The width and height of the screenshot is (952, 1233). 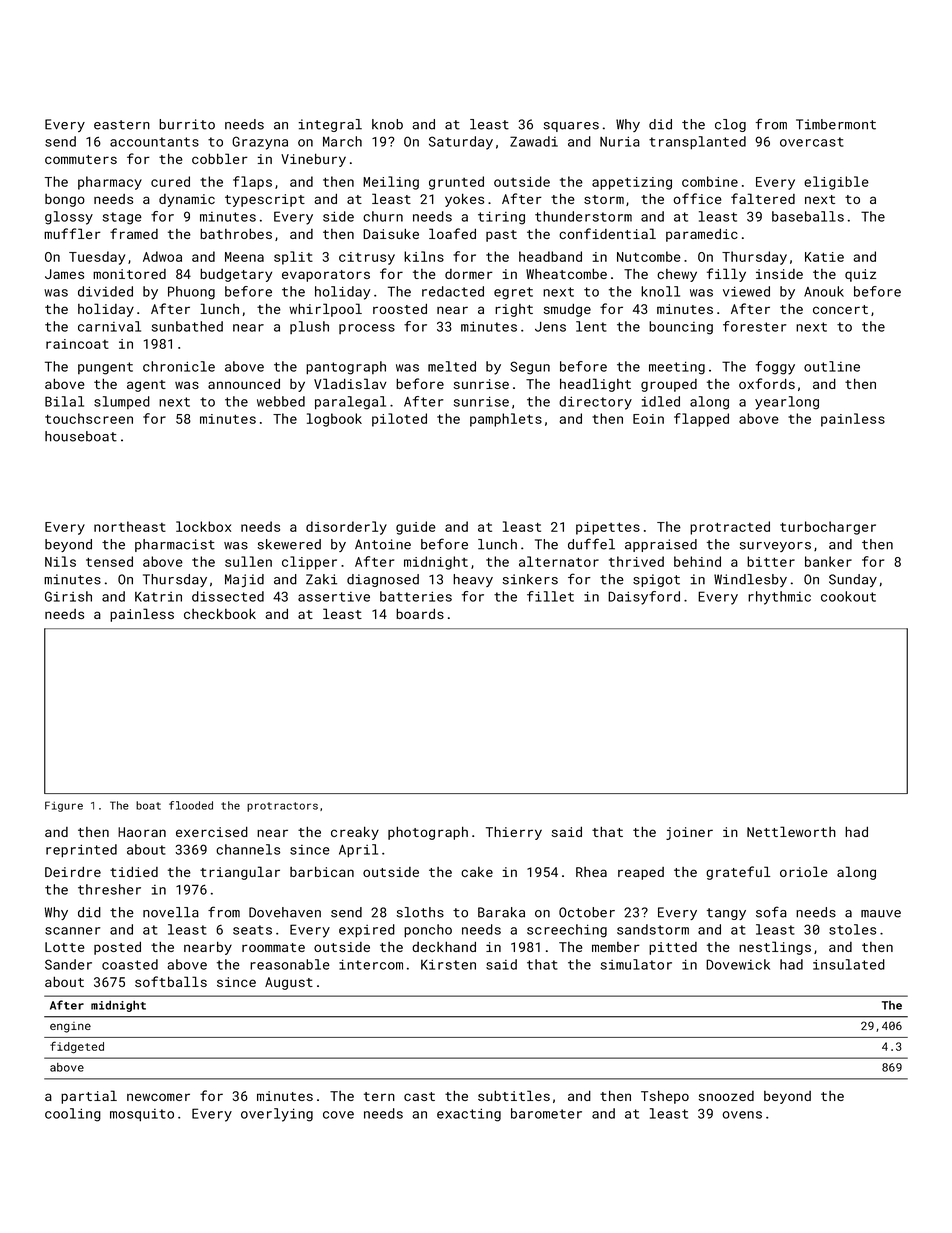 I want to click on cured, so click(x=170, y=181).
